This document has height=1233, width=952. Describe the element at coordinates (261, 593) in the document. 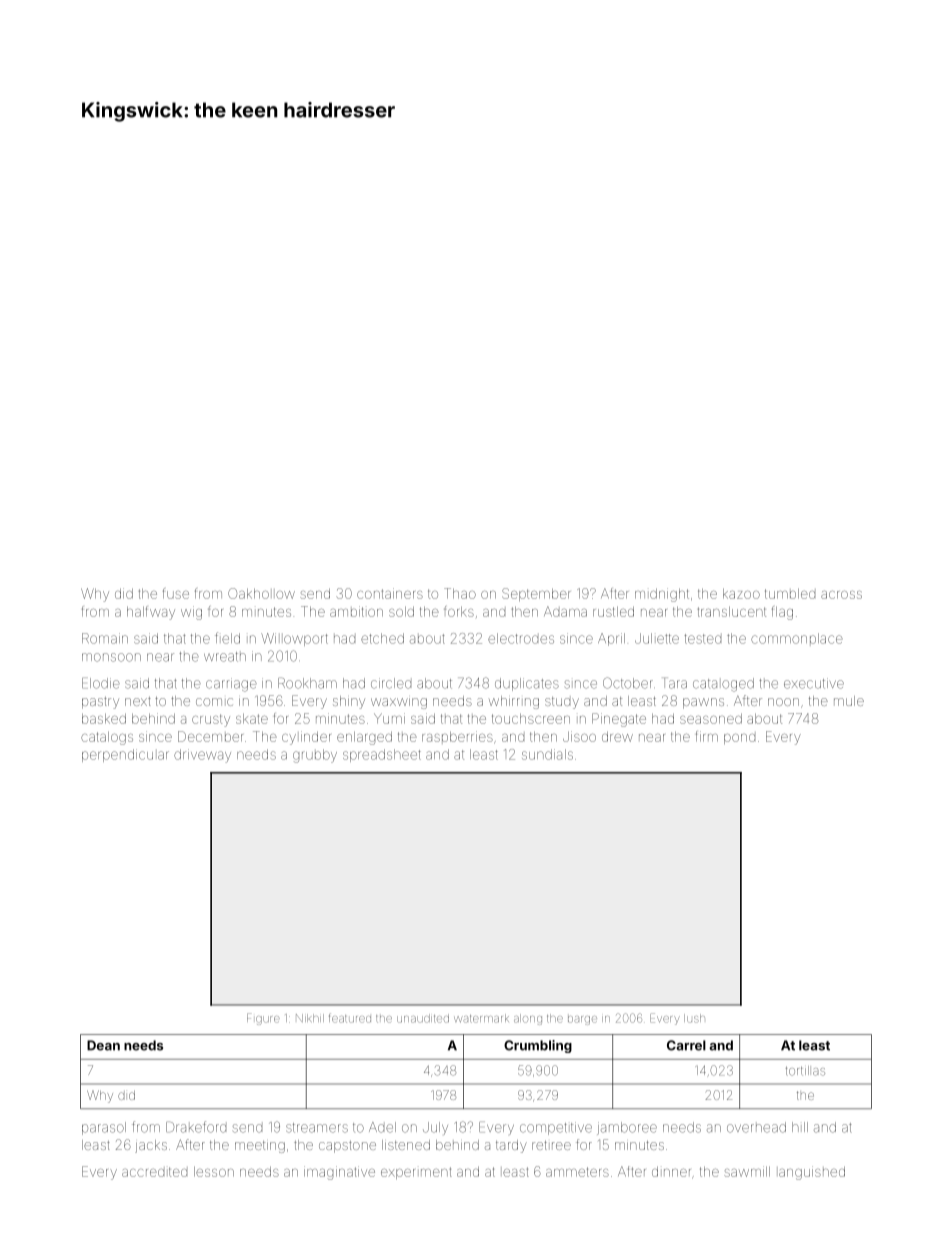

I see `Oakhollow` at that location.
